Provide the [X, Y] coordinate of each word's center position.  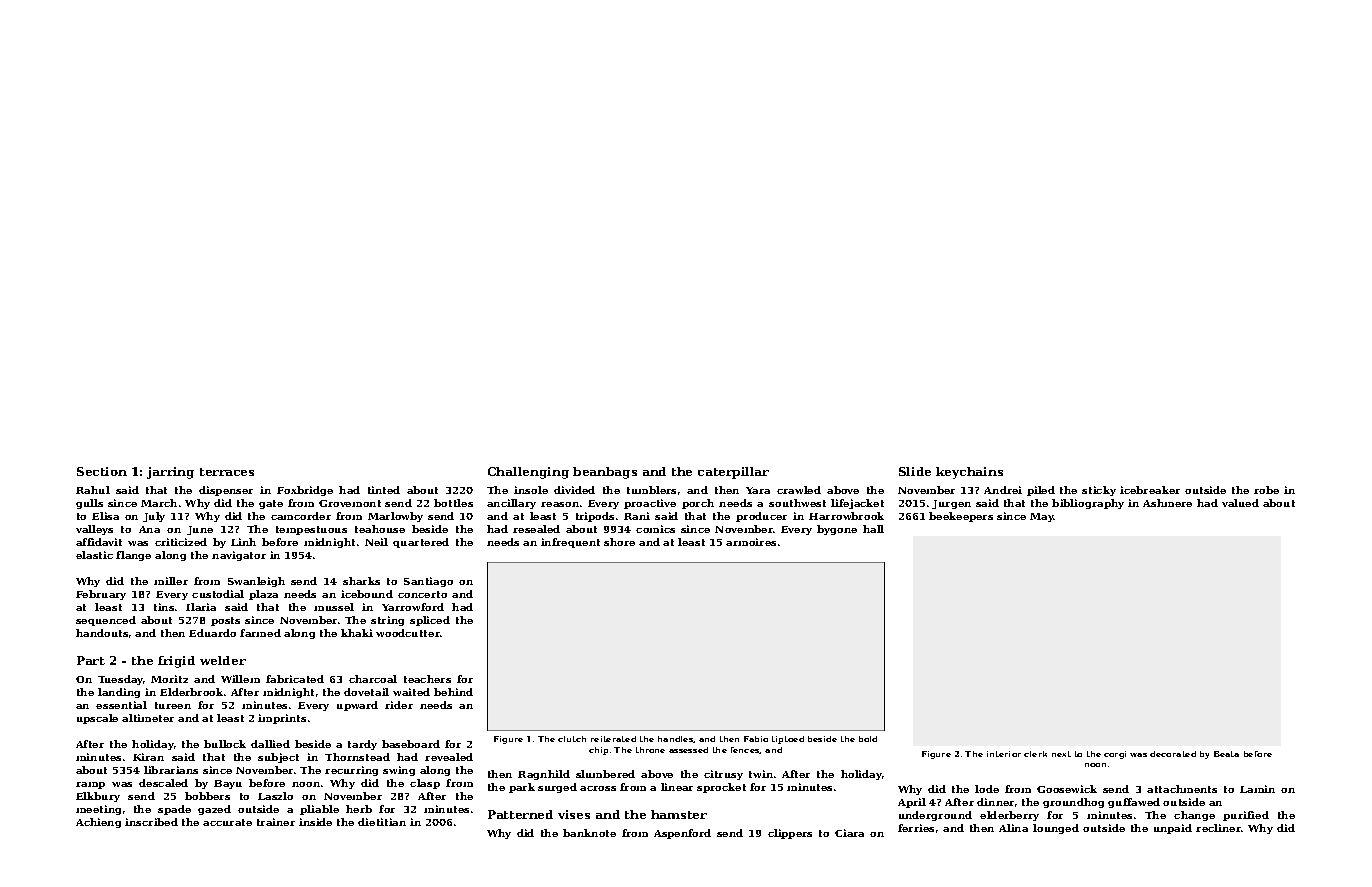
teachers [427, 679]
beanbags [605, 473]
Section [102, 471]
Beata [1226, 754]
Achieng [98, 823]
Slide [915, 471]
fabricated [295, 679]
